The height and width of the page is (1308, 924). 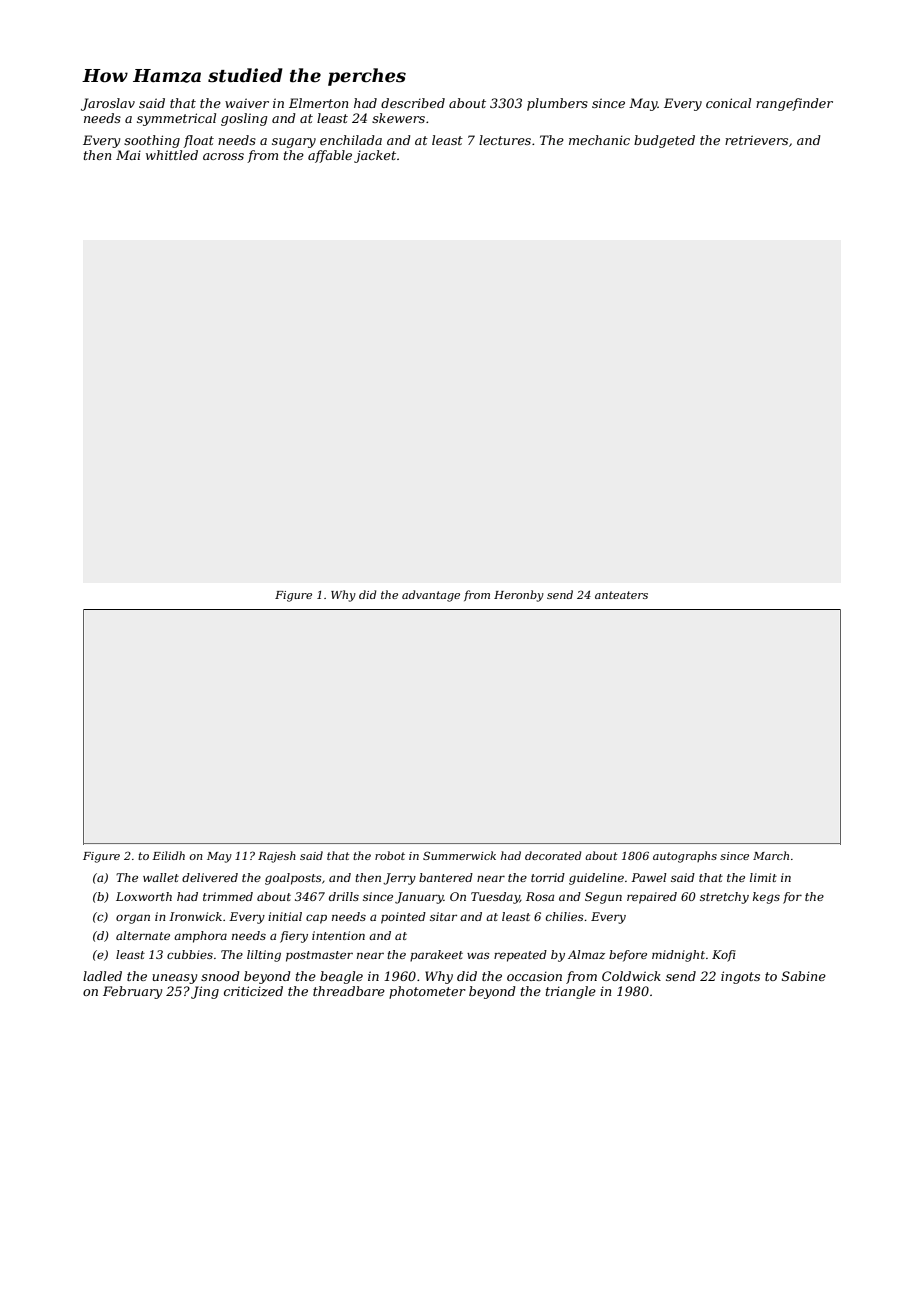 I want to click on Rajesh, so click(x=277, y=857).
